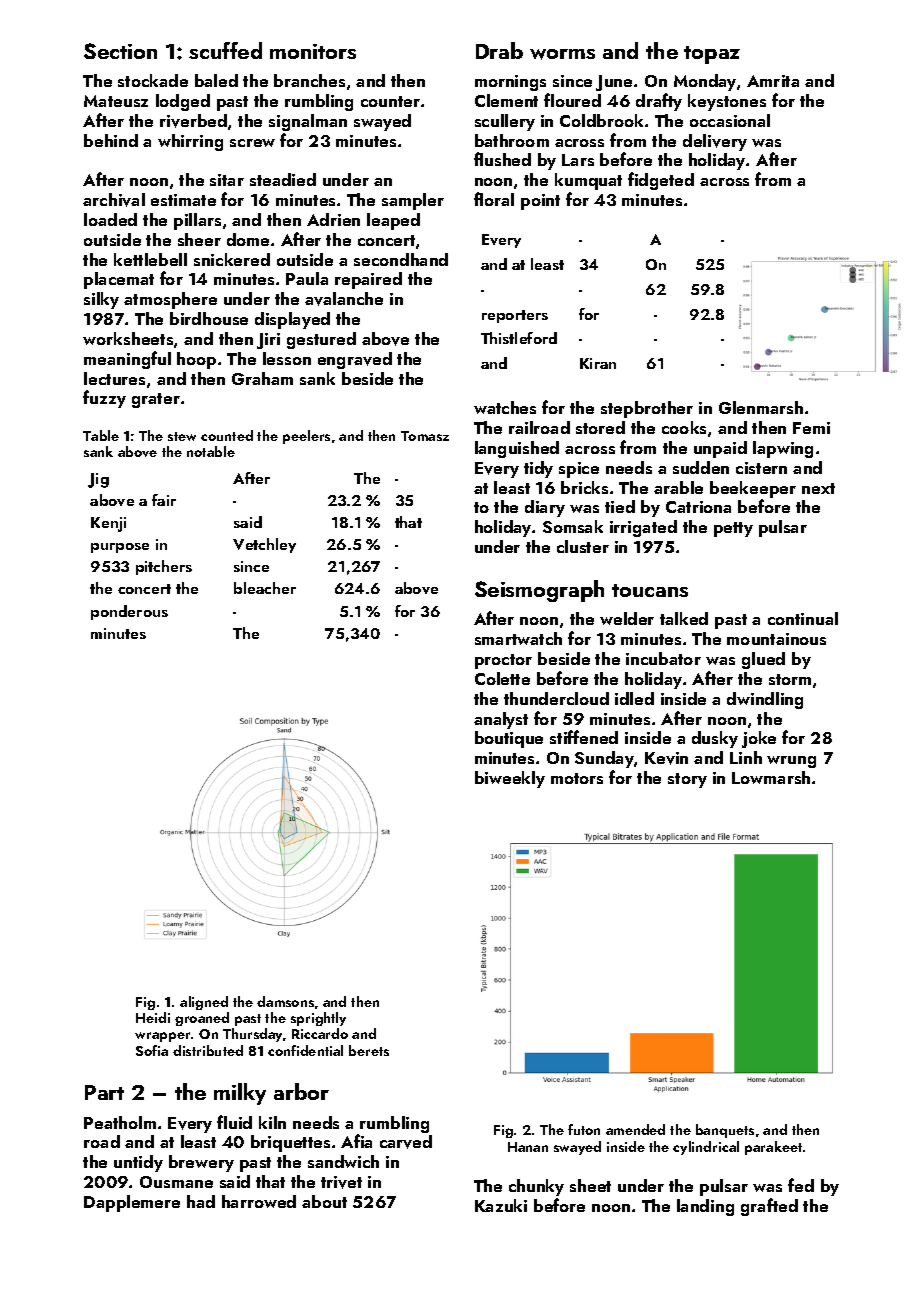 The height and width of the image is (1308, 924). Describe the element at coordinates (761, 407) in the image. I see `Glenmarsh` at that location.
